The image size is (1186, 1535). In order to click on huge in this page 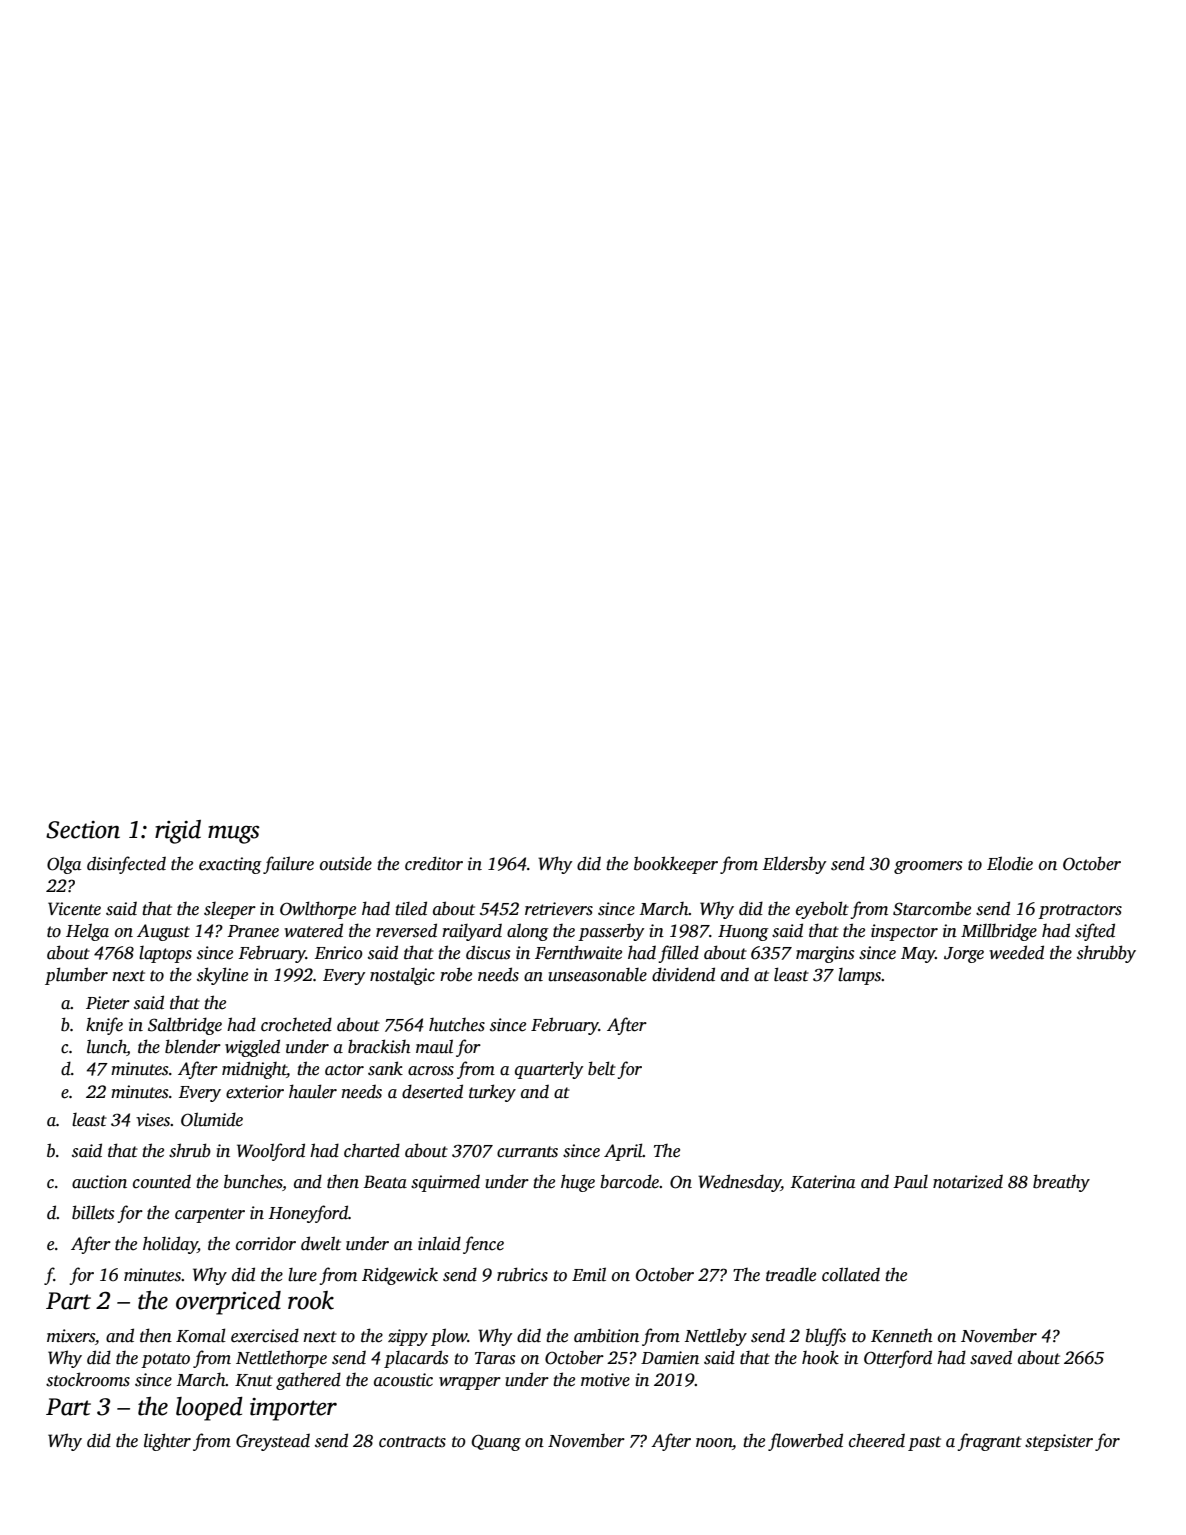, I will do `click(578, 1183)`.
